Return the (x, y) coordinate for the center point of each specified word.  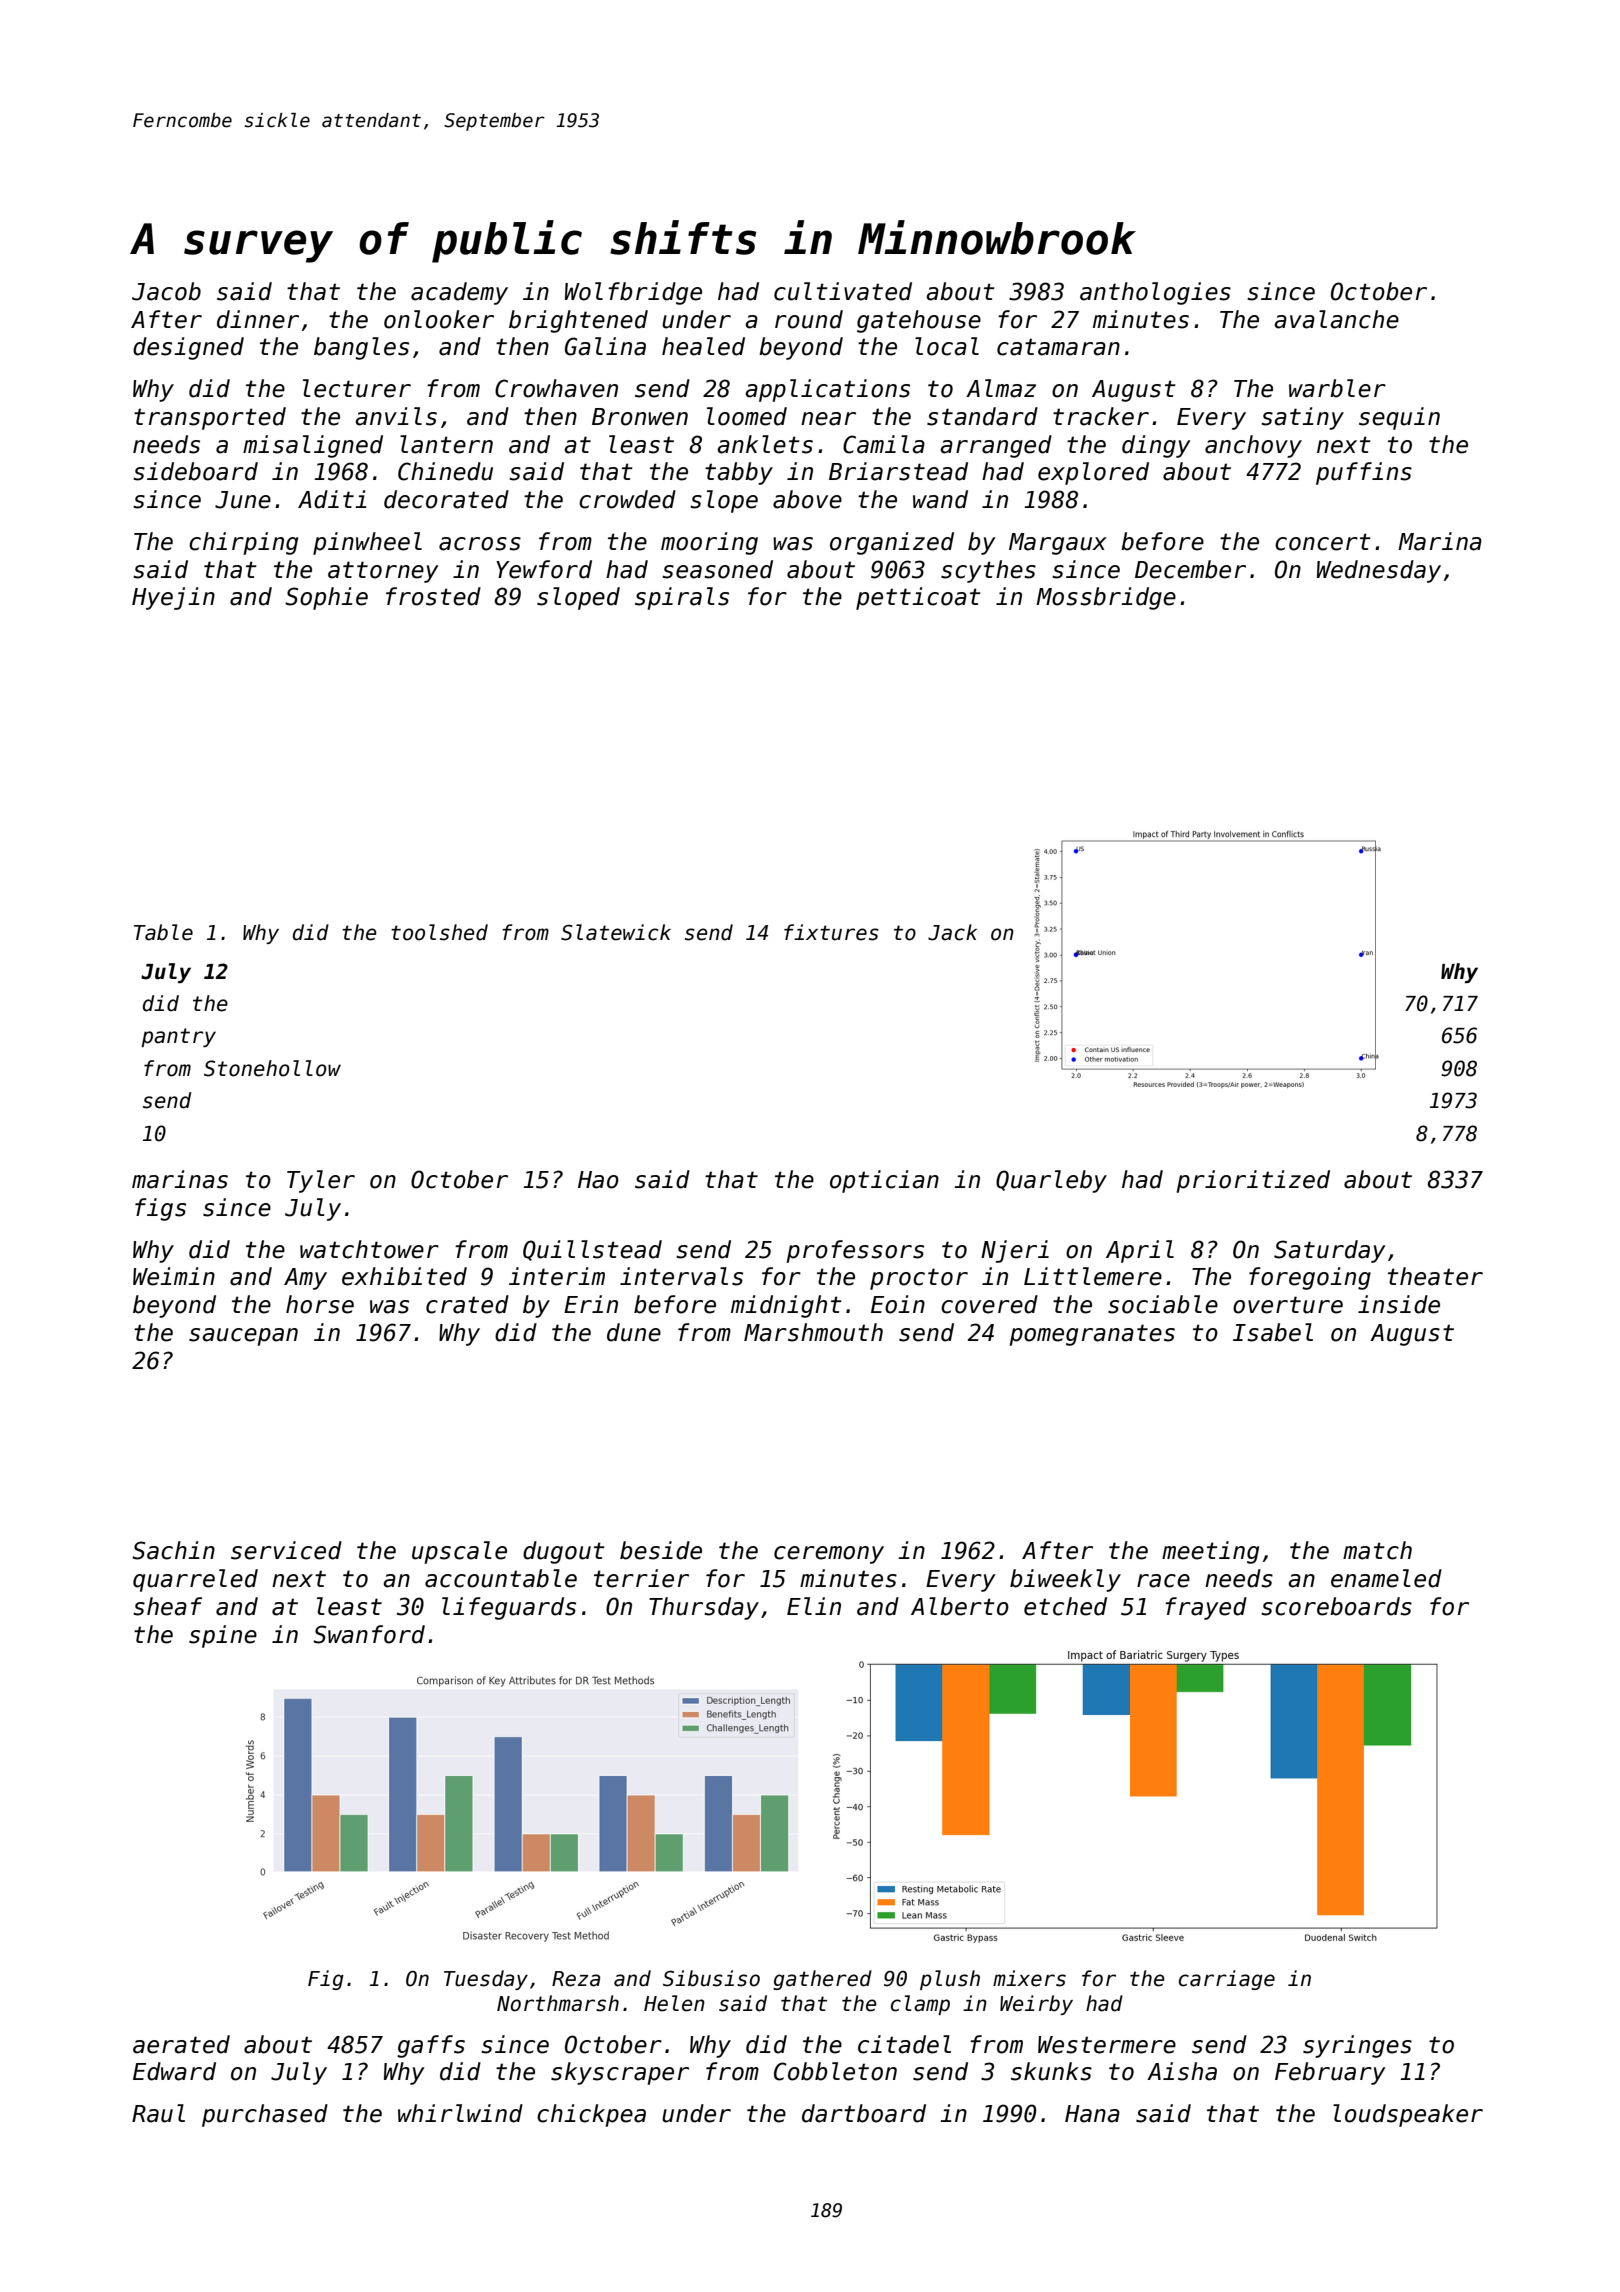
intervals (681, 1276)
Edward (174, 2071)
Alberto (960, 1606)
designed (188, 348)
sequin (1399, 418)
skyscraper (620, 2073)
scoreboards (1336, 1606)
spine (223, 1636)
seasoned (717, 569)
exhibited (404, 1276)
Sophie (326, 598)
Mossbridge (1106, 598)
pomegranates (1092, 1335)
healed (703, 346)
